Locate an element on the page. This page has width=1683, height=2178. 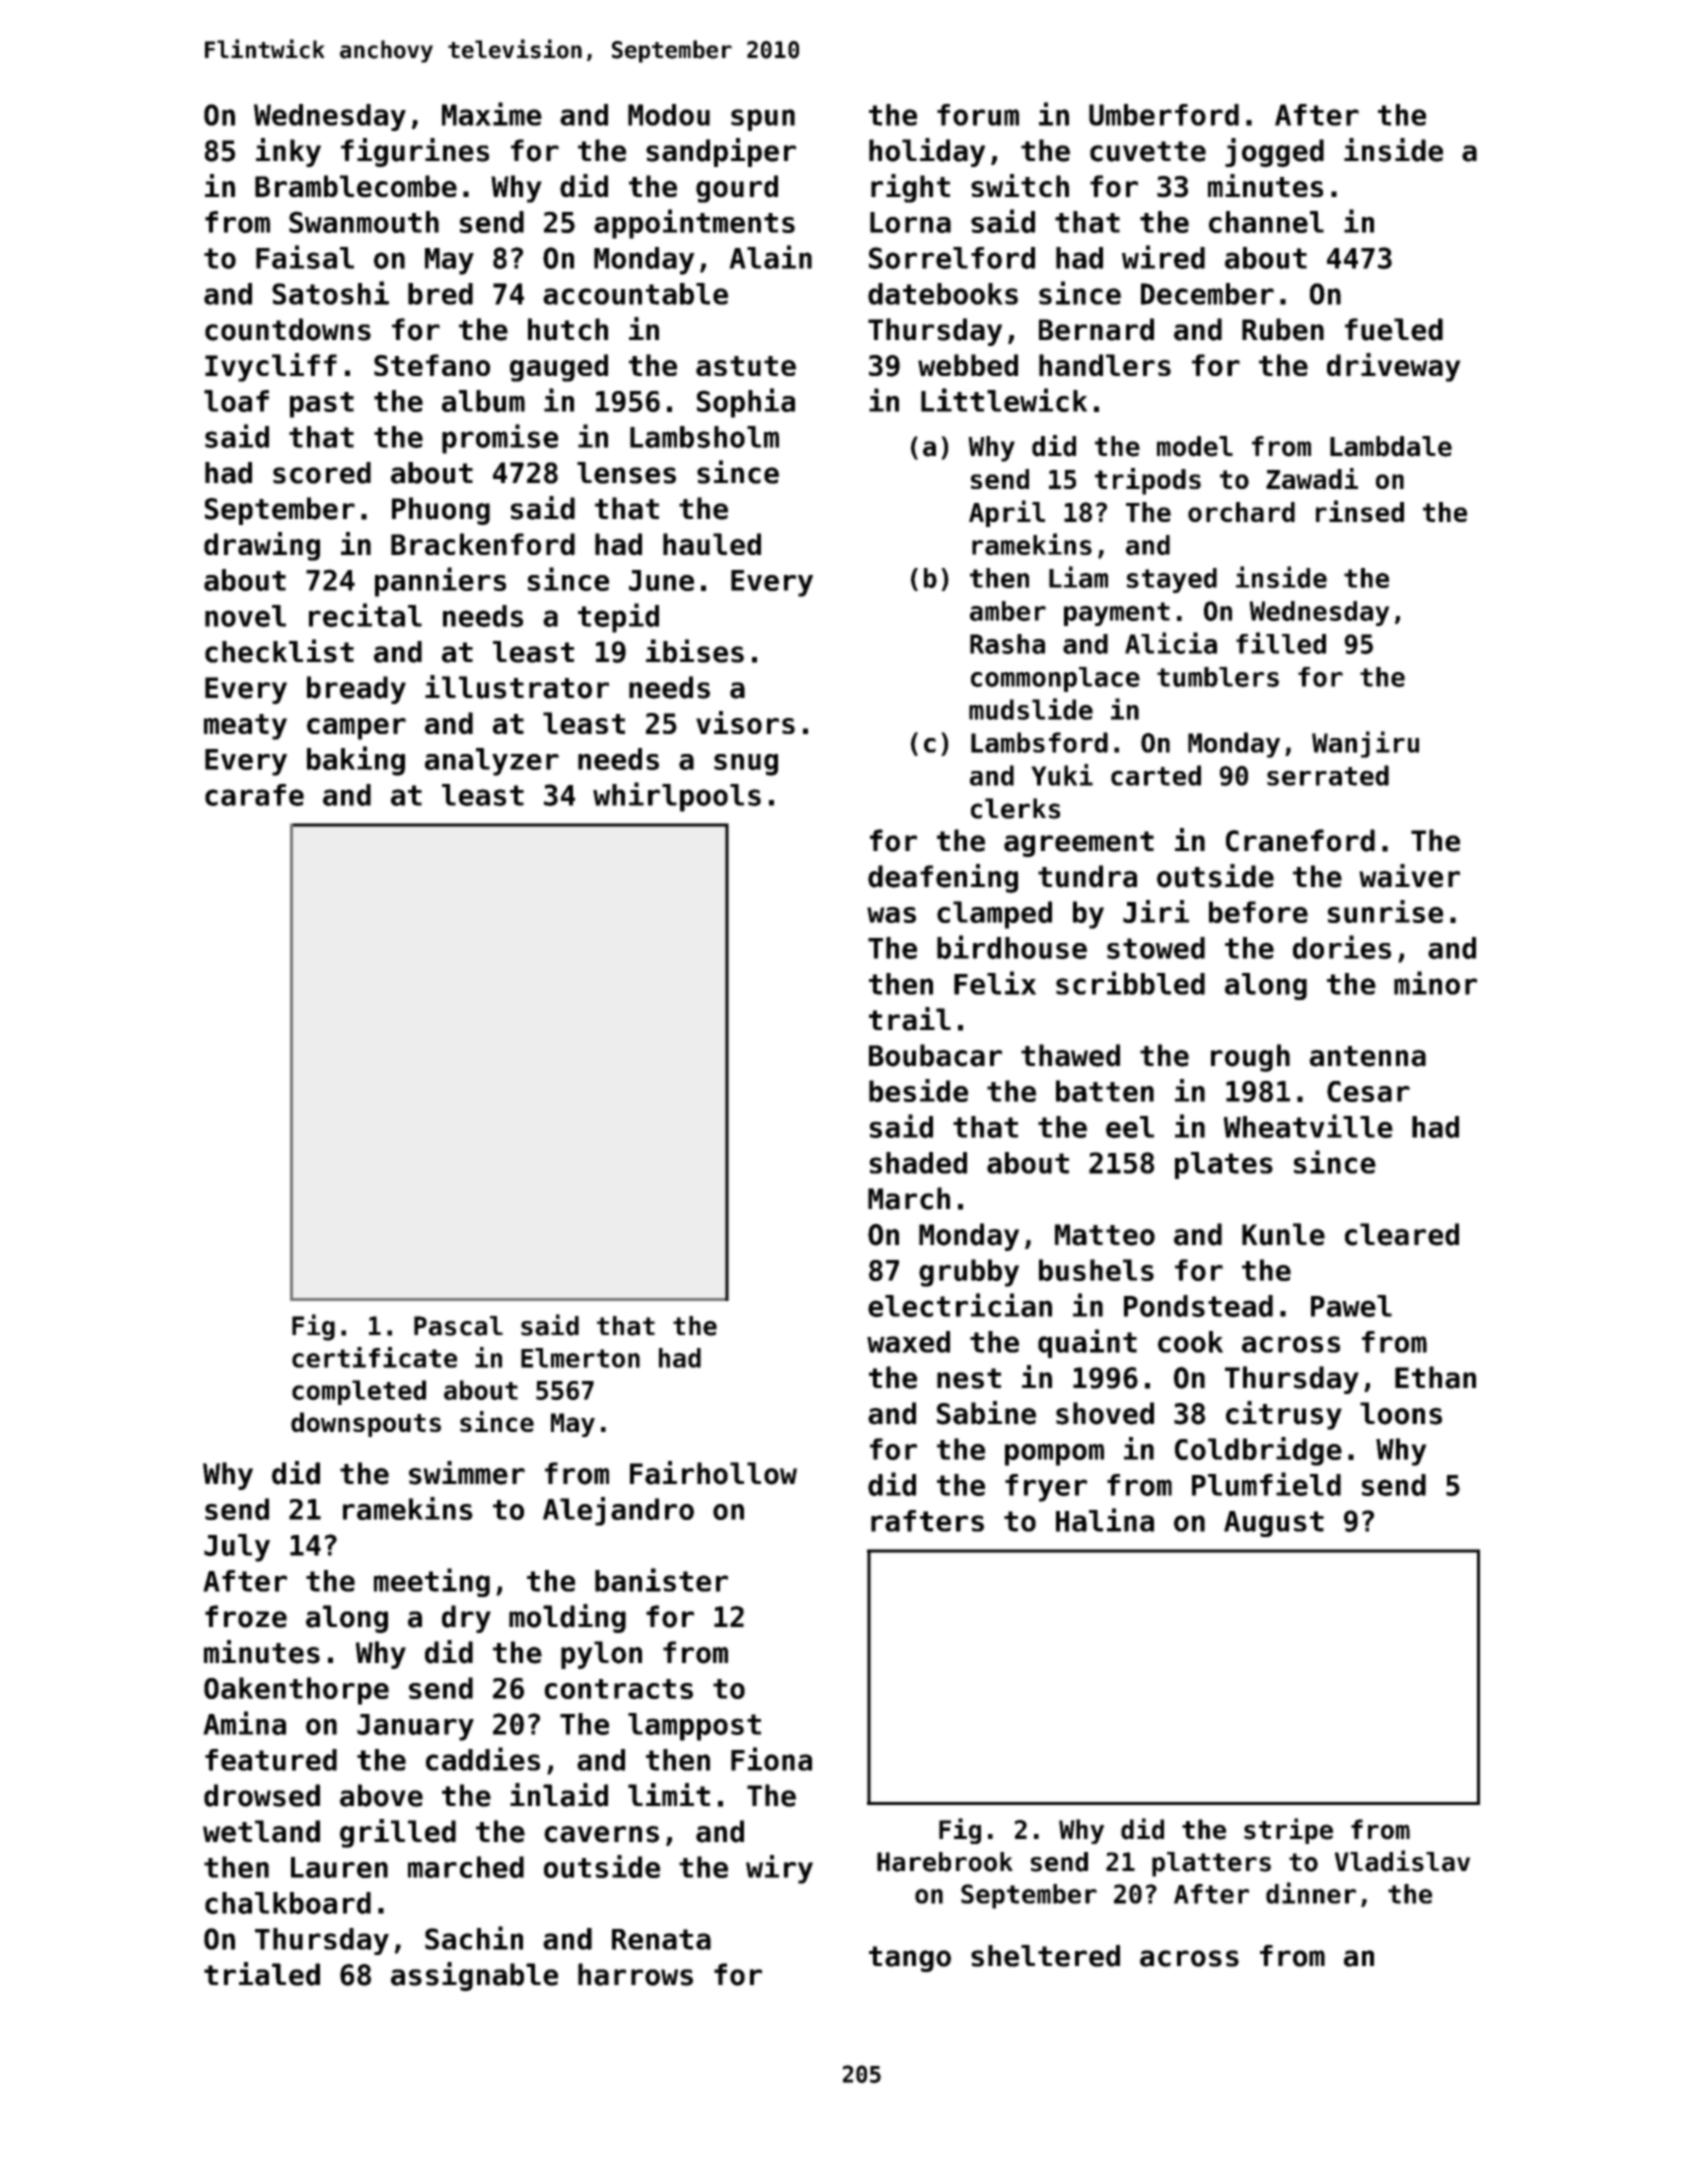
Pascal is located at coordinates (458, 1326).
